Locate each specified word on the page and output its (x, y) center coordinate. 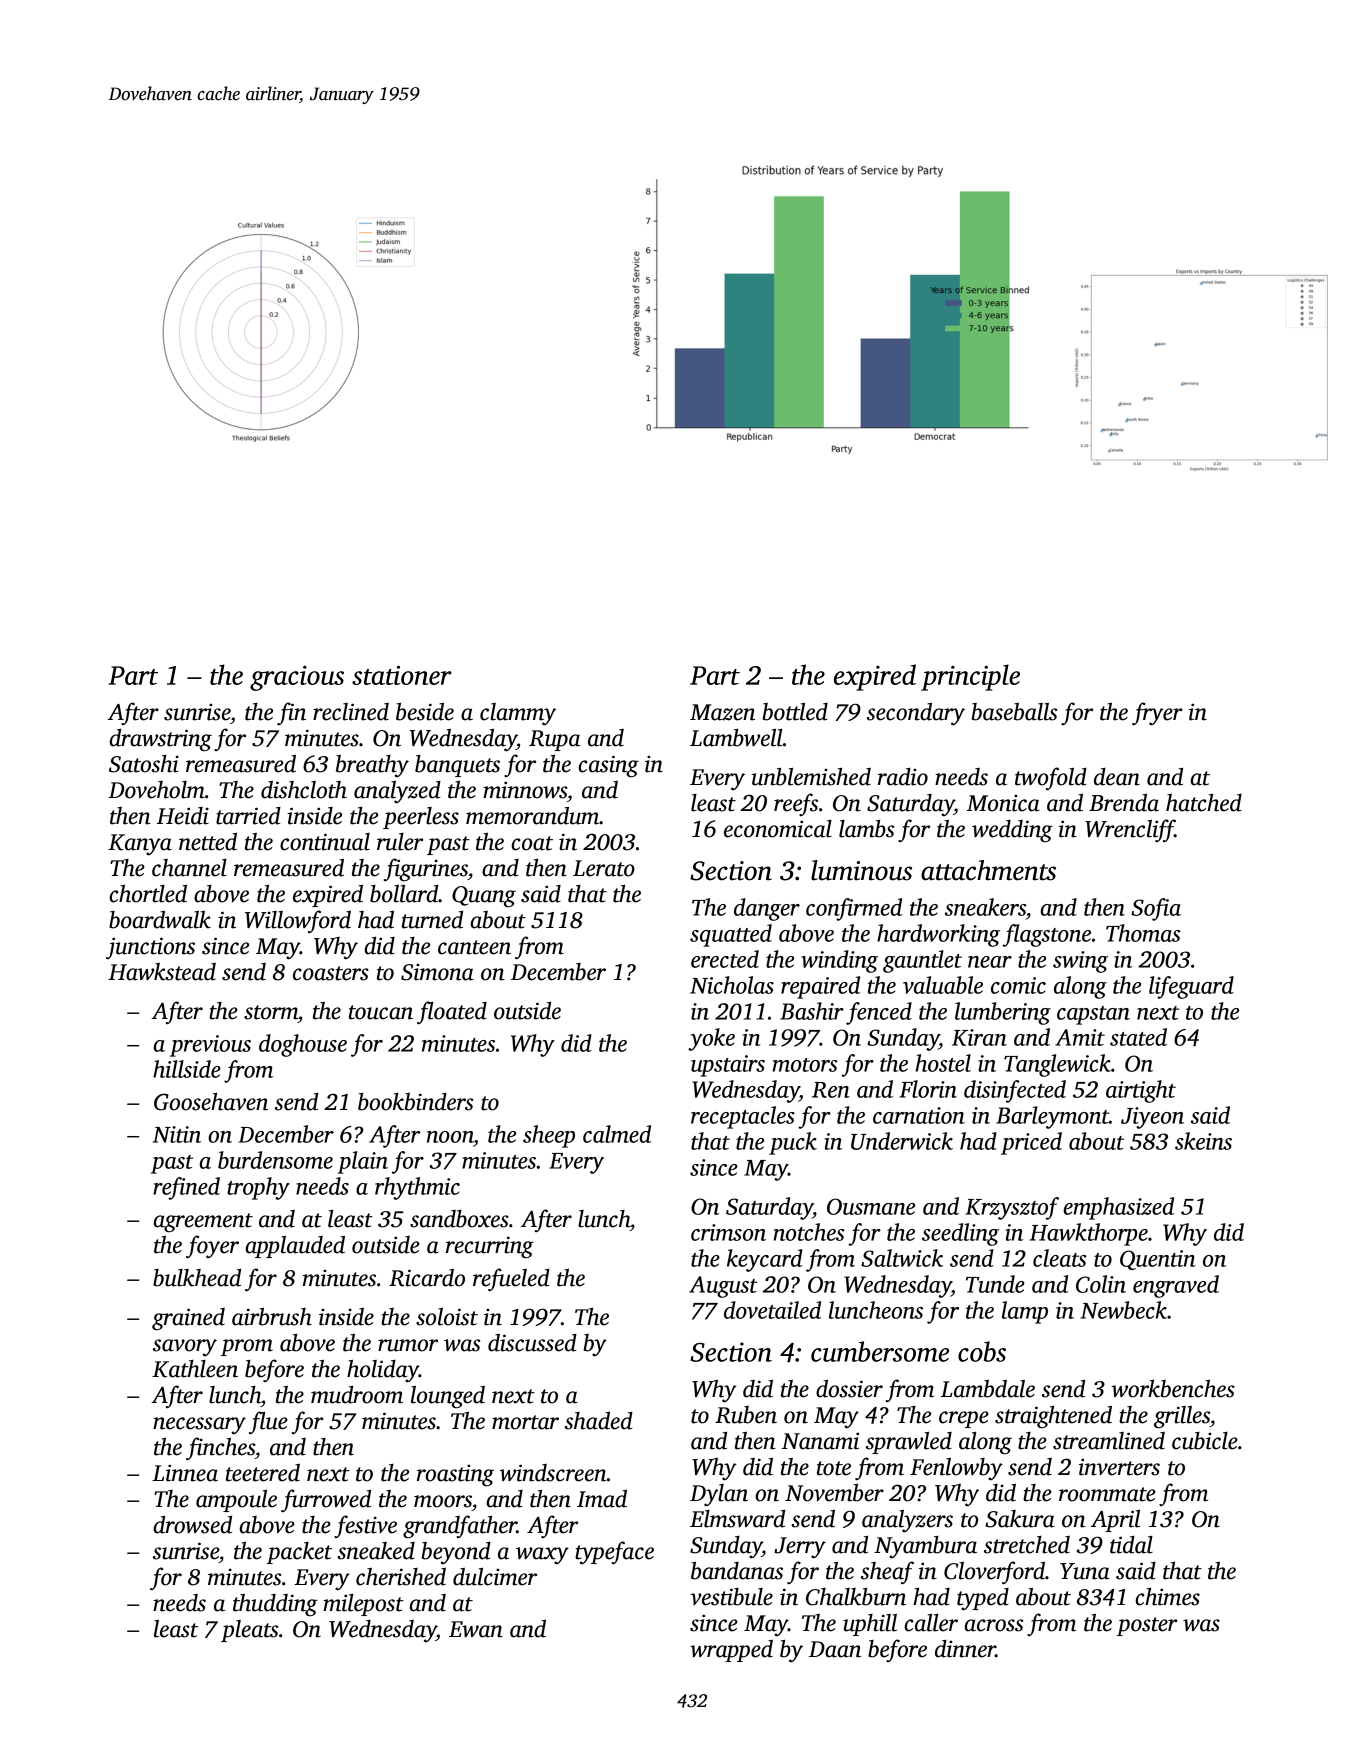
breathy (372, 766)
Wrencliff (1130, 830)
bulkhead (197, 1278)
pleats (249, 1631)
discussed (532, 1343)
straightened (1053, 1417)
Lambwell (736, 738)
